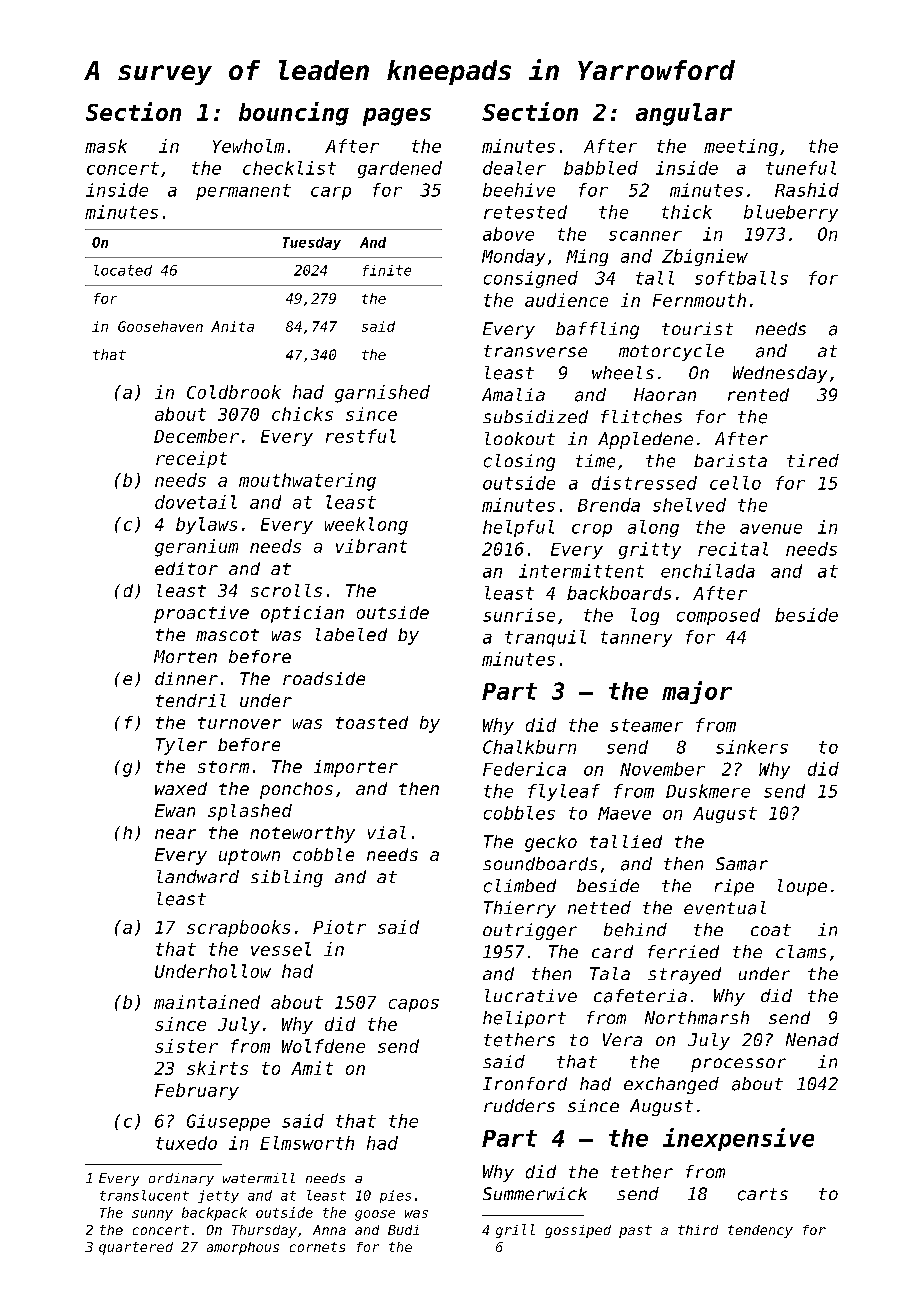 Image resolution: width=924 pixels, height=1314 pixels. Describe the element at coordinates (513, 394) in the screenshot. I see `Amalia` at that location.
